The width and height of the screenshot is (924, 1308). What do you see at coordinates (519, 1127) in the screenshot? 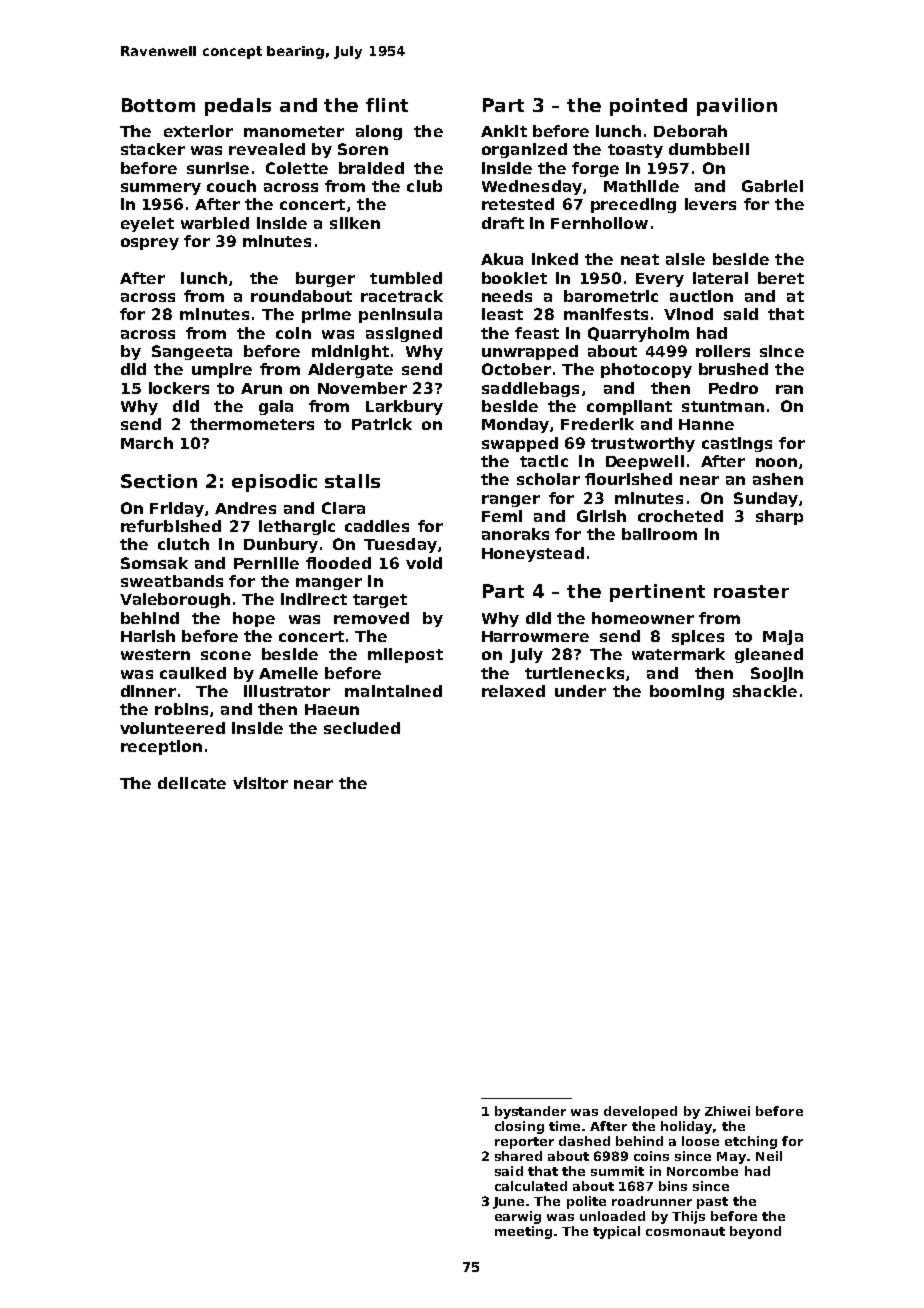
I see `closing` at bounding box center [519, 1127].
